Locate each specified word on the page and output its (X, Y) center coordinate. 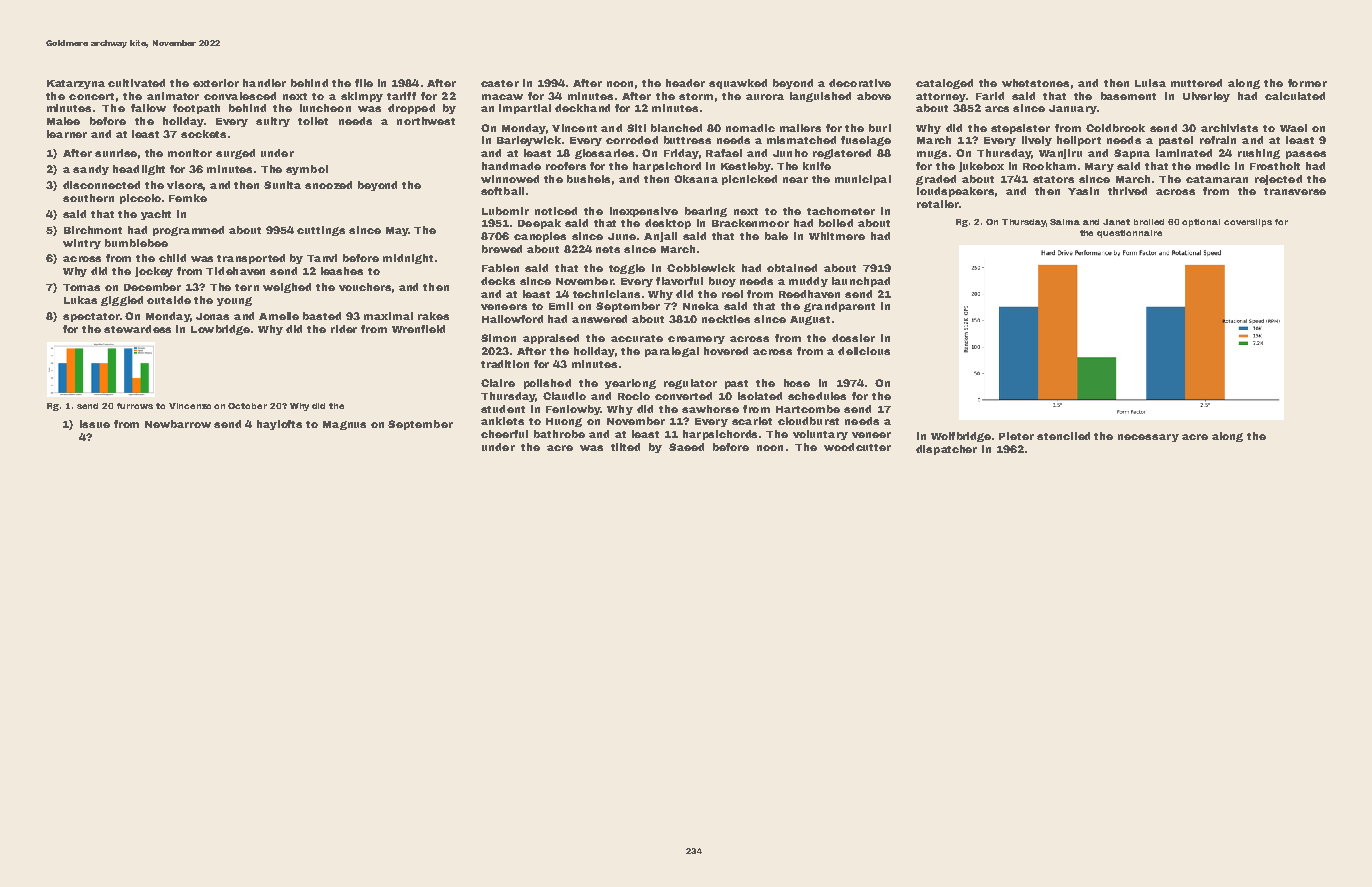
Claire (498, 383)
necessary (1148, 438)
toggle (627, 269)
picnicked (749, 180)
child (172, 258)
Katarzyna (76, 84)
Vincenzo (190, 406)
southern (88, 198)
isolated (760, 396)
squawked (738, 84)
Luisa (1150, 83)
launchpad (861, 282)
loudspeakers (955, 192)
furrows (135, 406)
